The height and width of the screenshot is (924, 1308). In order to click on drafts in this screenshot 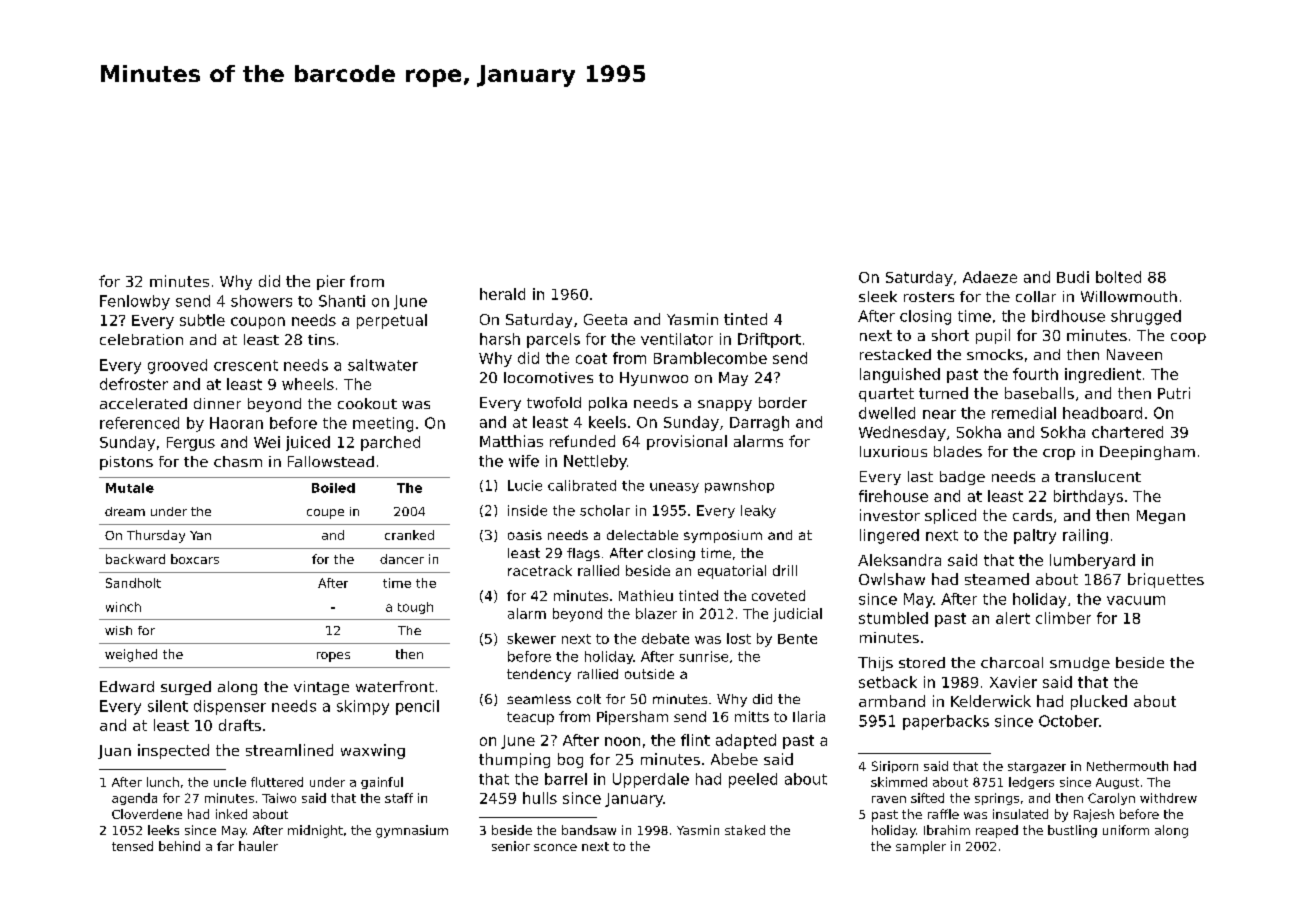, I will do `click(240, 725)`.
